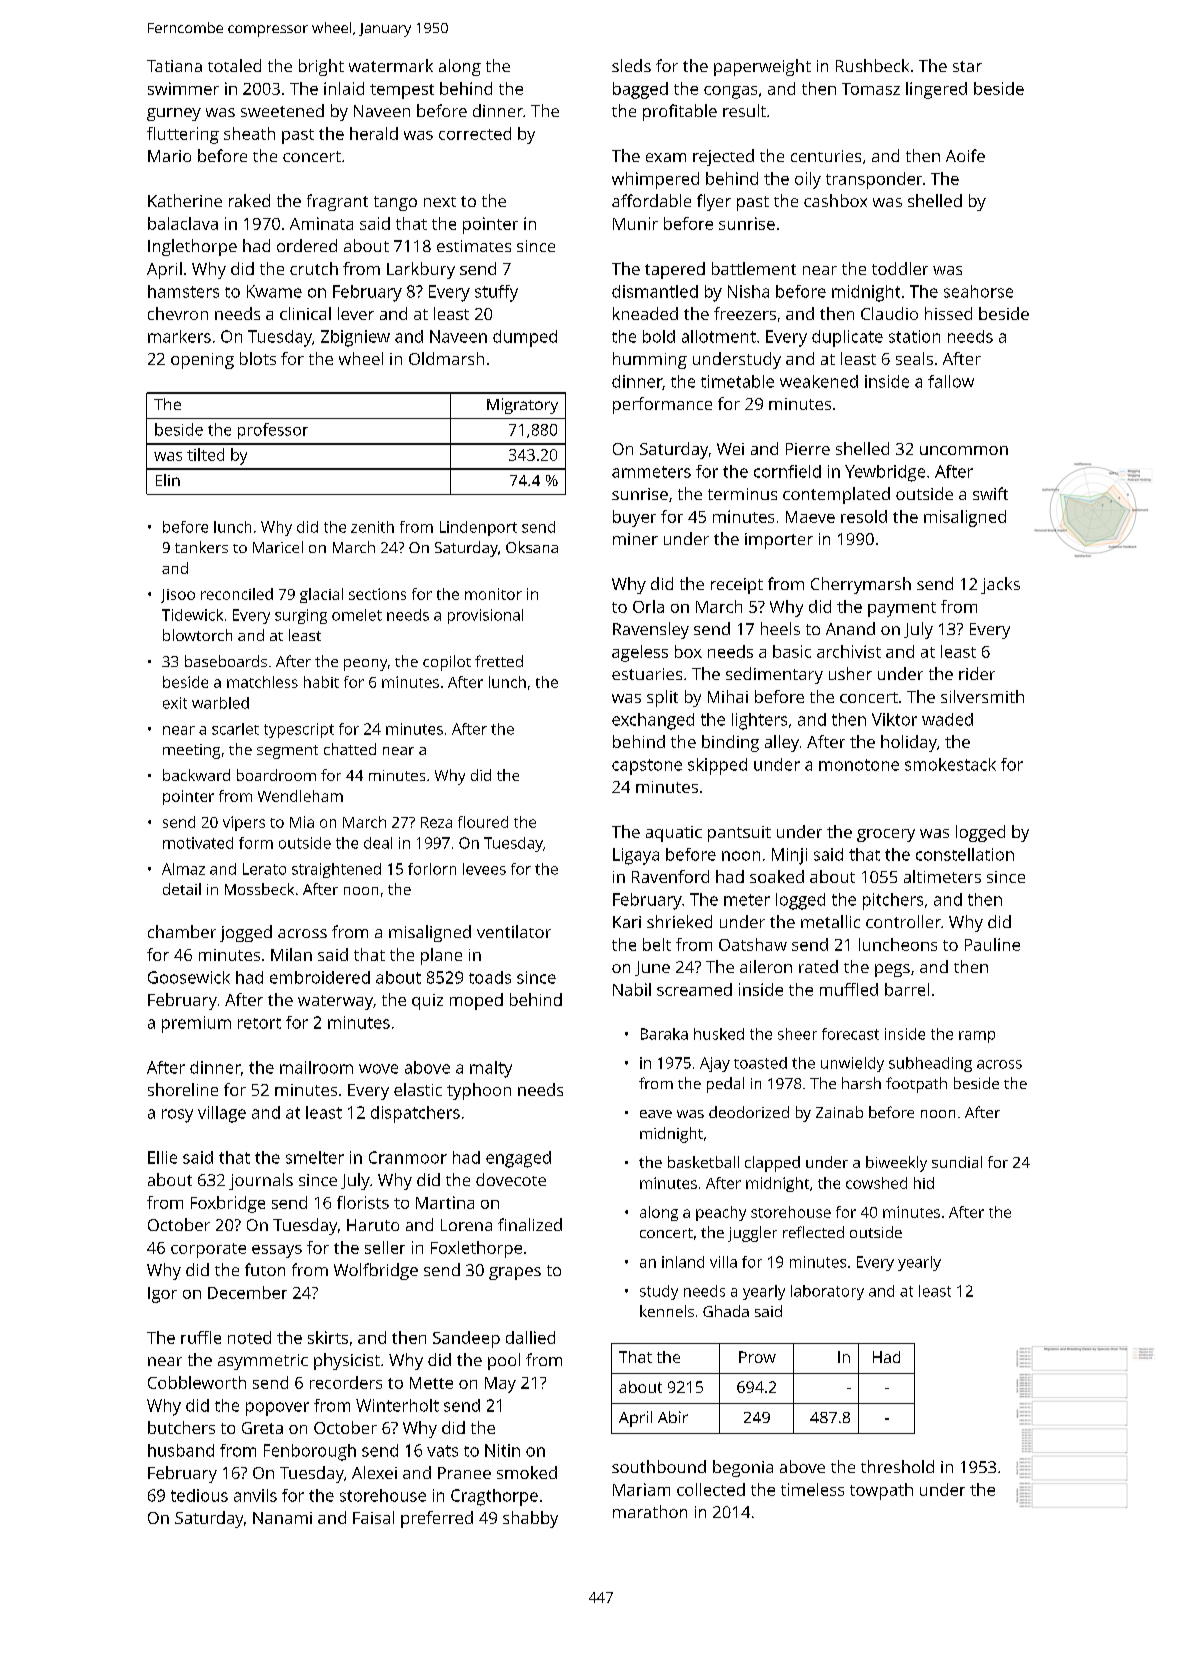  What do you see at coordinates (631, 65) in the page?
I see `sleds` at bounding box center [631, 65].
